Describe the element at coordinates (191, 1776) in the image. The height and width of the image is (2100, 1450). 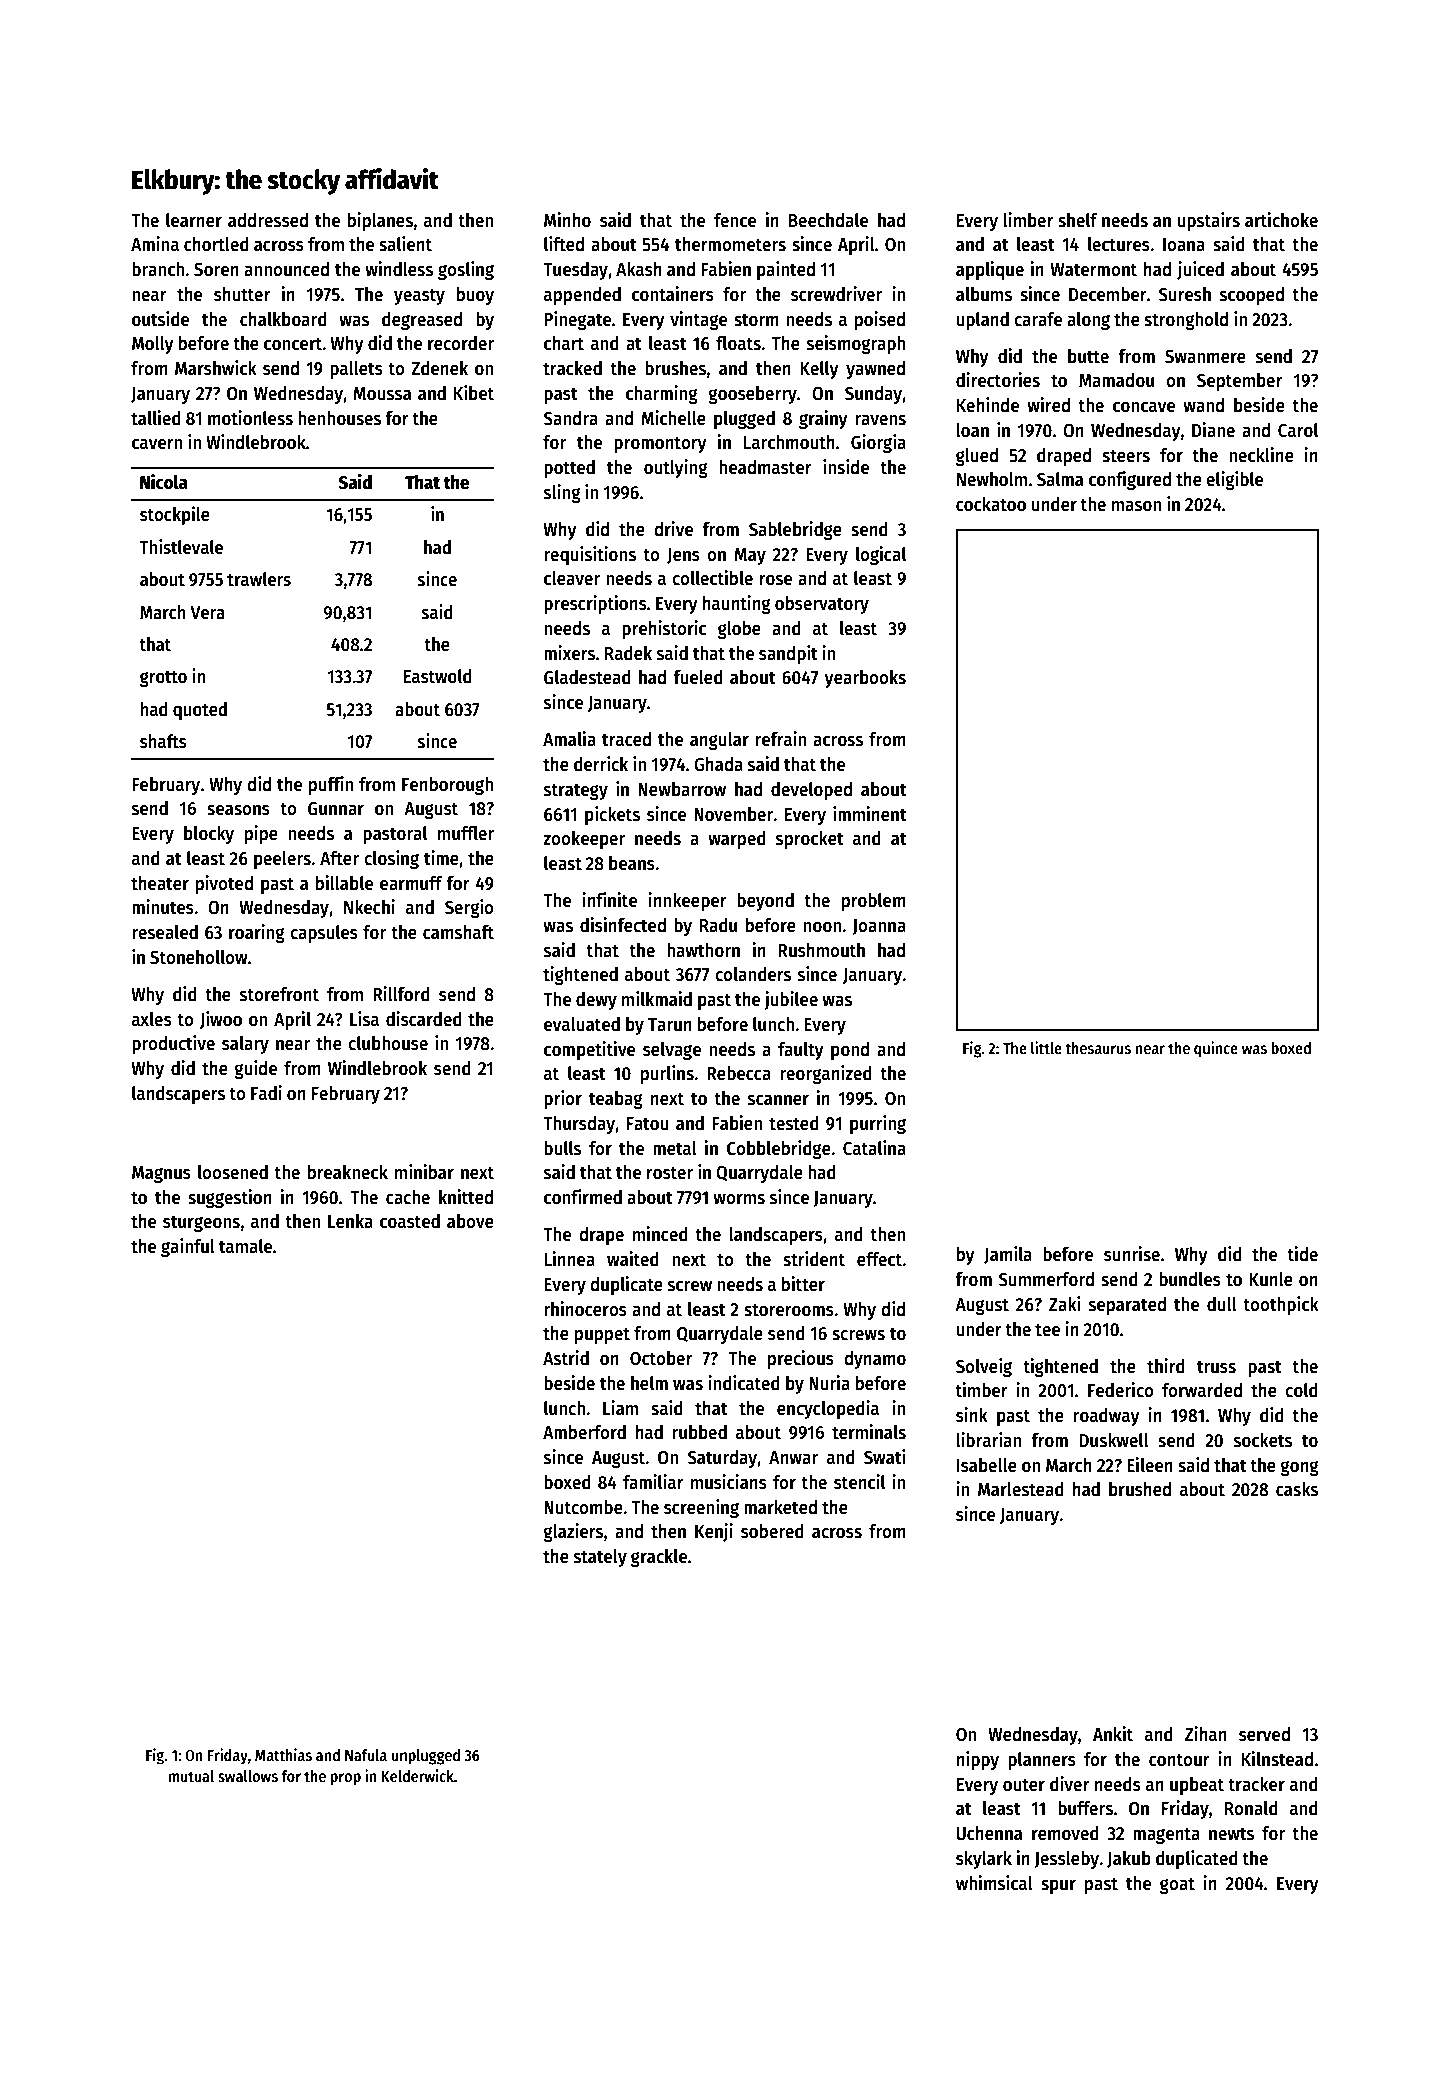
I see `mutual` at that location.
